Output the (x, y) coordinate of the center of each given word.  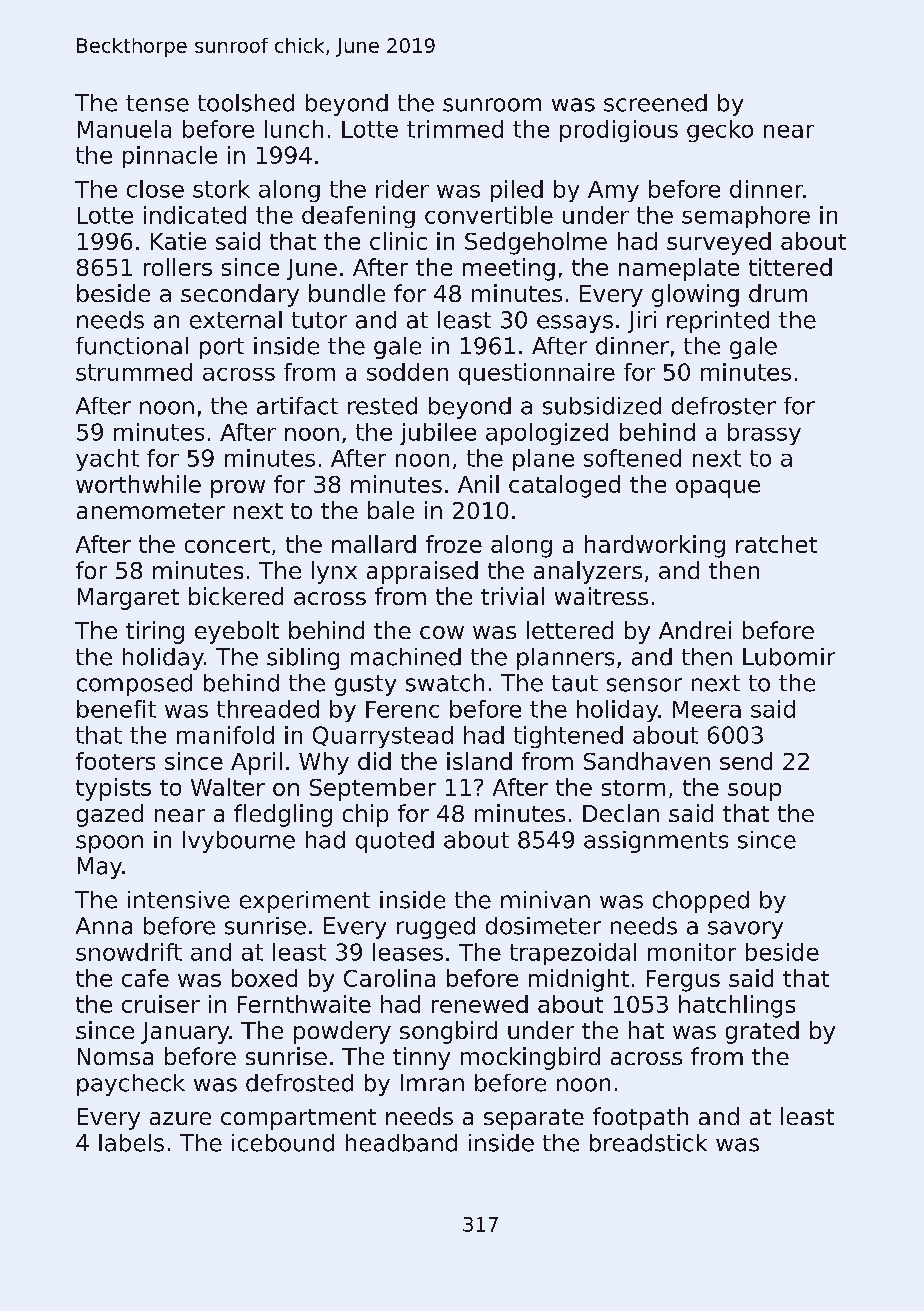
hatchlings (737, 1006)
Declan (621, 813)
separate (534, 1119)
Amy (613, 191)
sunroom (492, 105)
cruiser (161, 1004)
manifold (225, 735)
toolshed (246, 103)
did (374, 761)
